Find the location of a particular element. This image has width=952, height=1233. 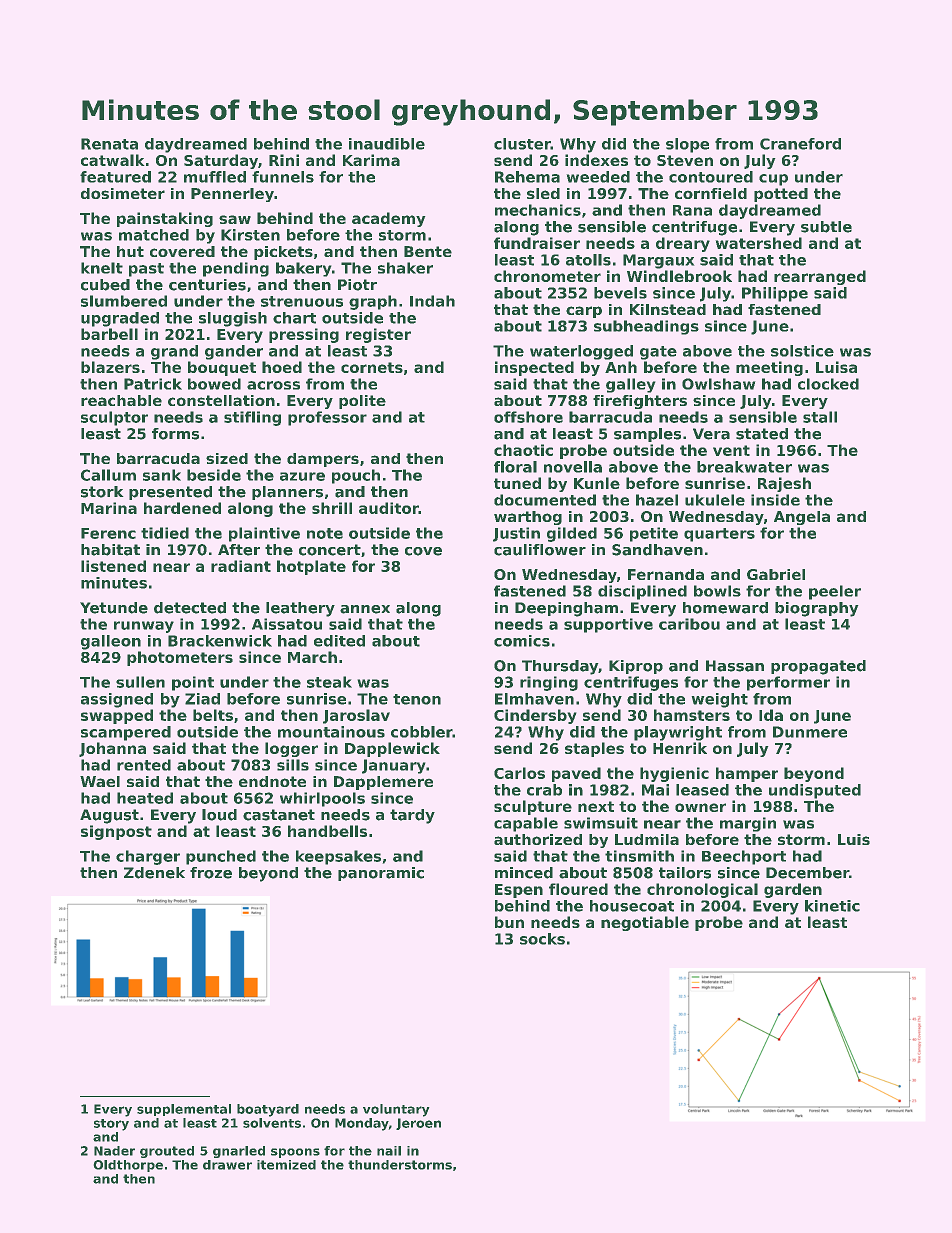

Windlebrook is located at coordinates (679, 276).
